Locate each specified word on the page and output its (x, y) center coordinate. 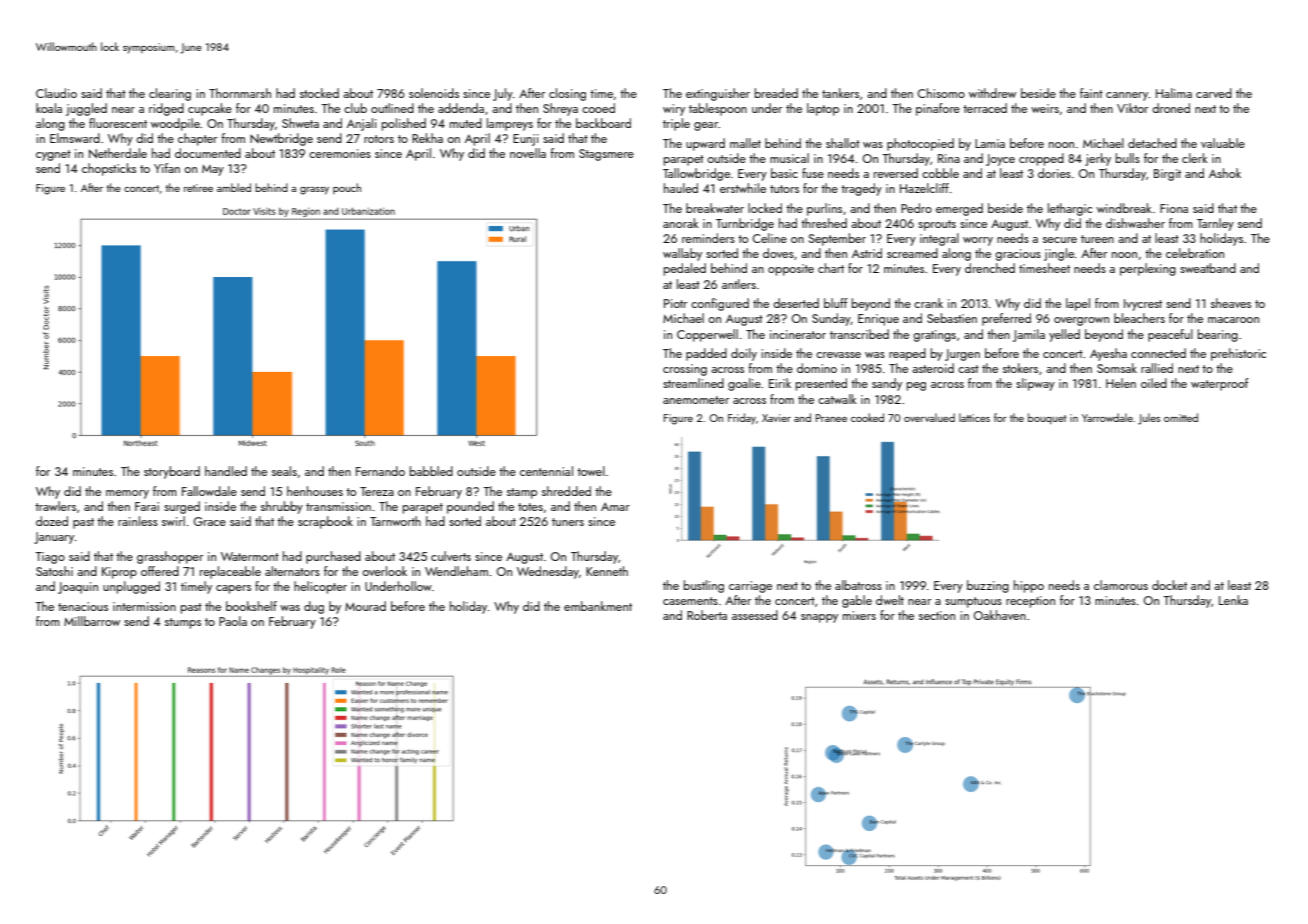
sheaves (1231, 303)
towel (591, 471)
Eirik (780, 383)
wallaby (682, 254)
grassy (314, 191)
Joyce (1000, 160)
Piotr (675, 303)
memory (127, 494)
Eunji (526, 140)
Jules (1149, 419)
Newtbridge (281, 139)
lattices (974, 417)
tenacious (83, 606)
